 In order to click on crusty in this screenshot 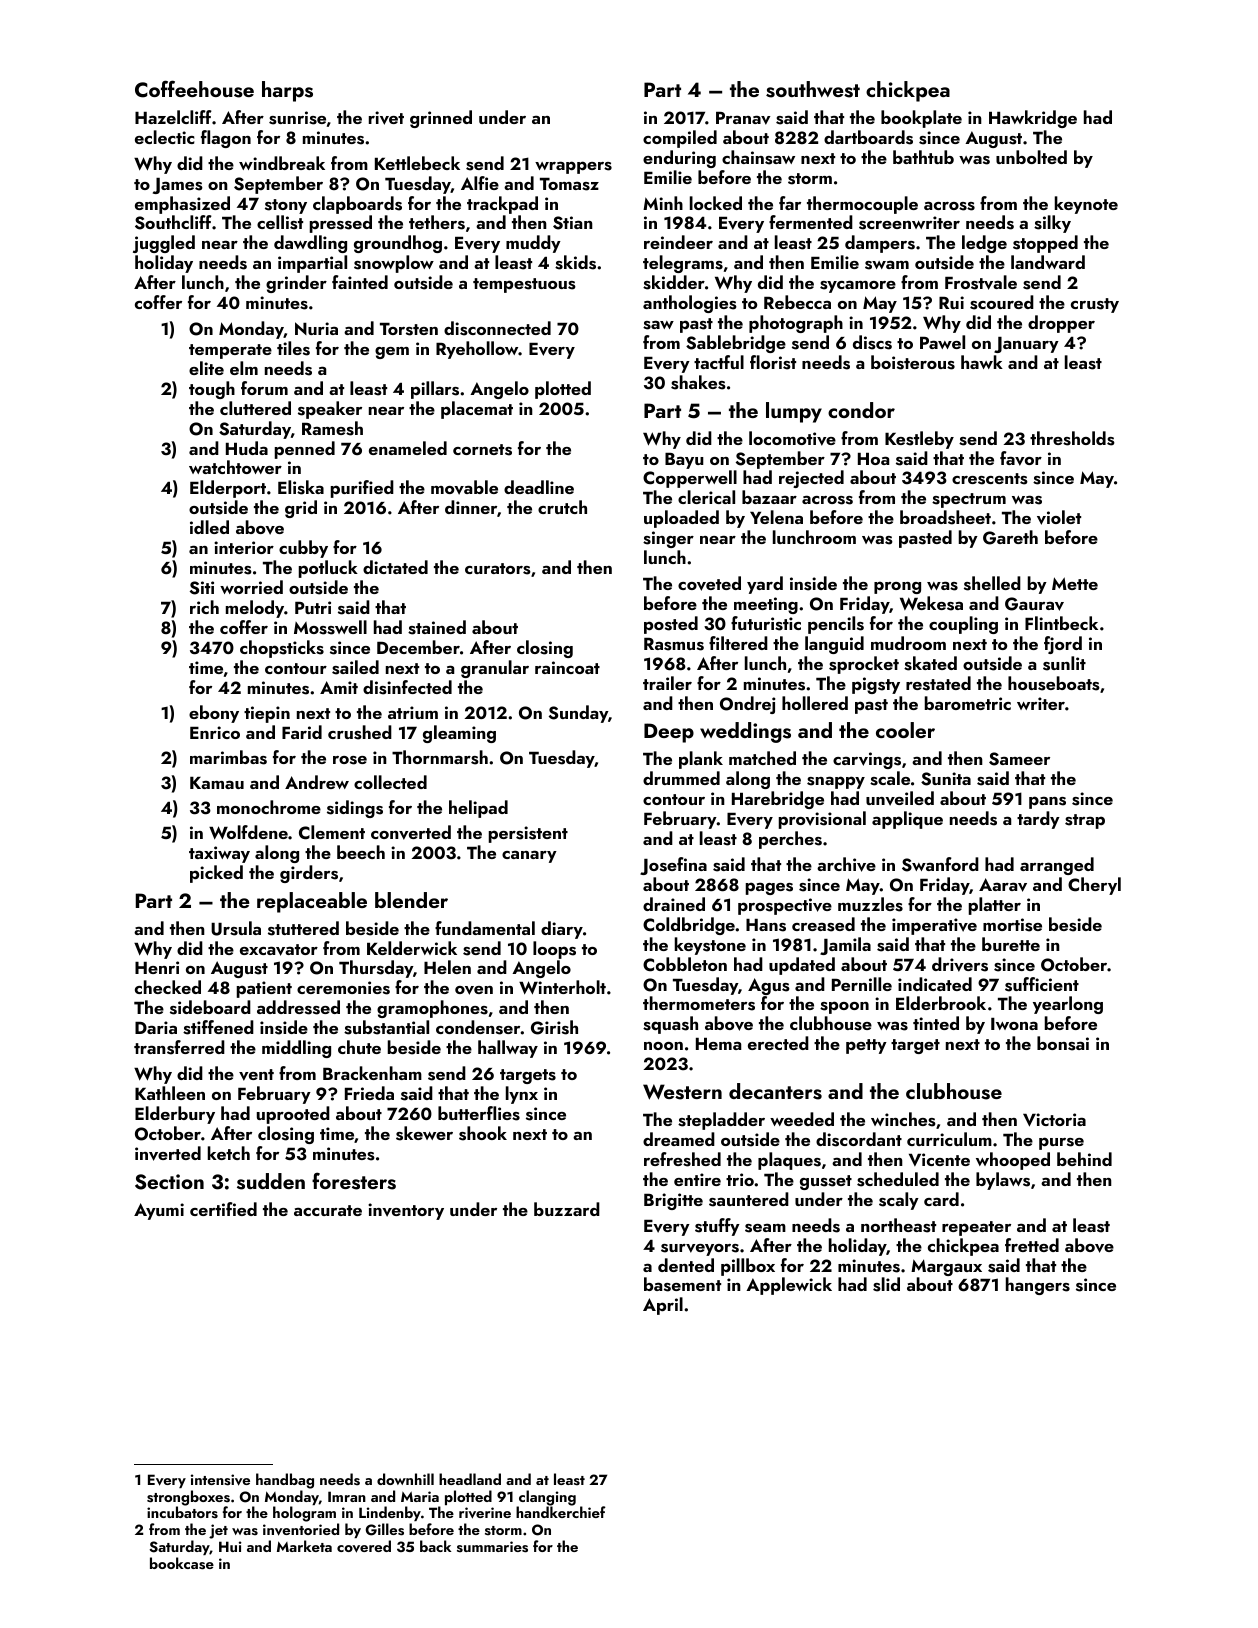, I will do `click(1095, 305)`.
